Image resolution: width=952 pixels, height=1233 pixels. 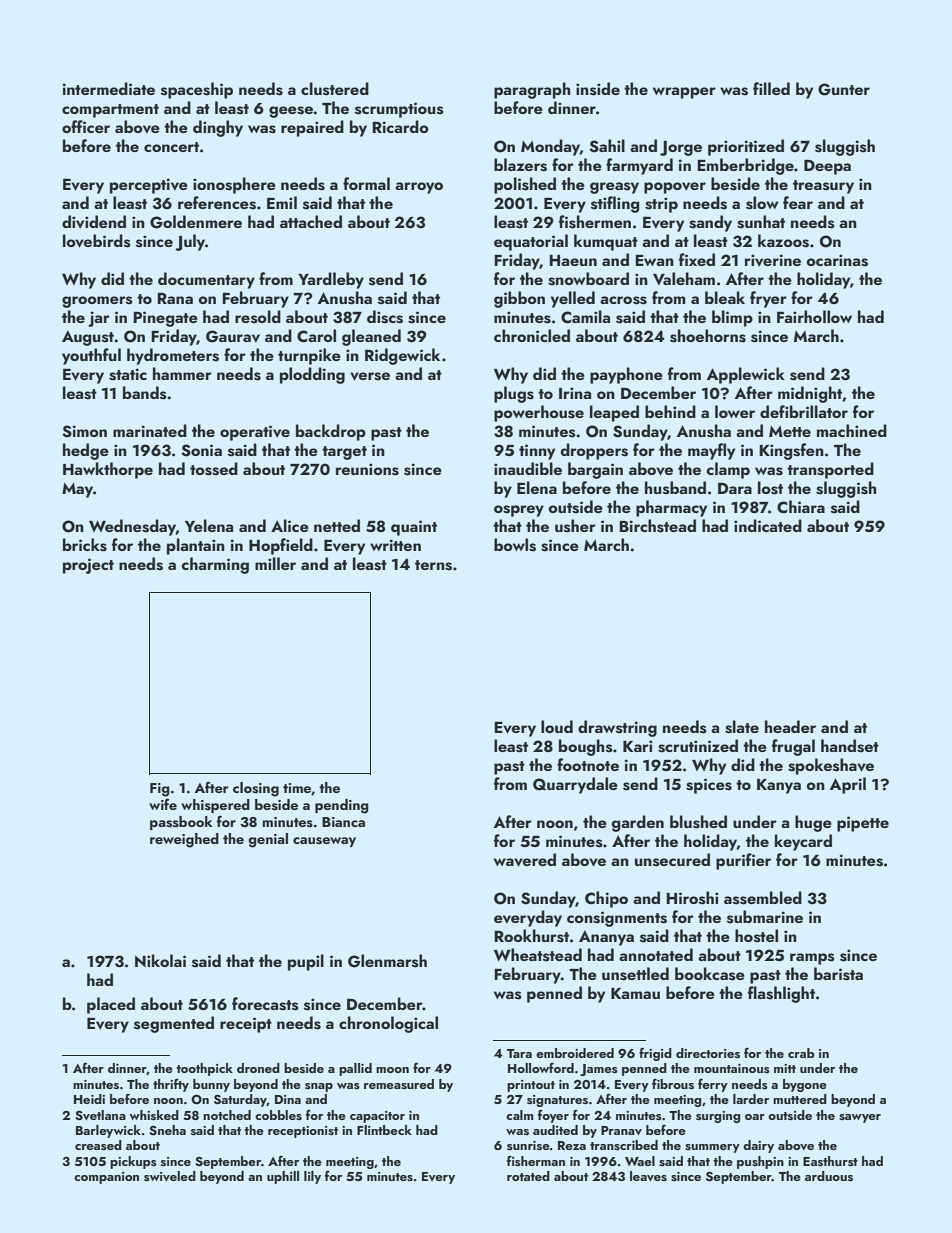 What do you see at coordinates (671, 508) in the page?
I see `pharmacy` at bounding box center [671, 508].
